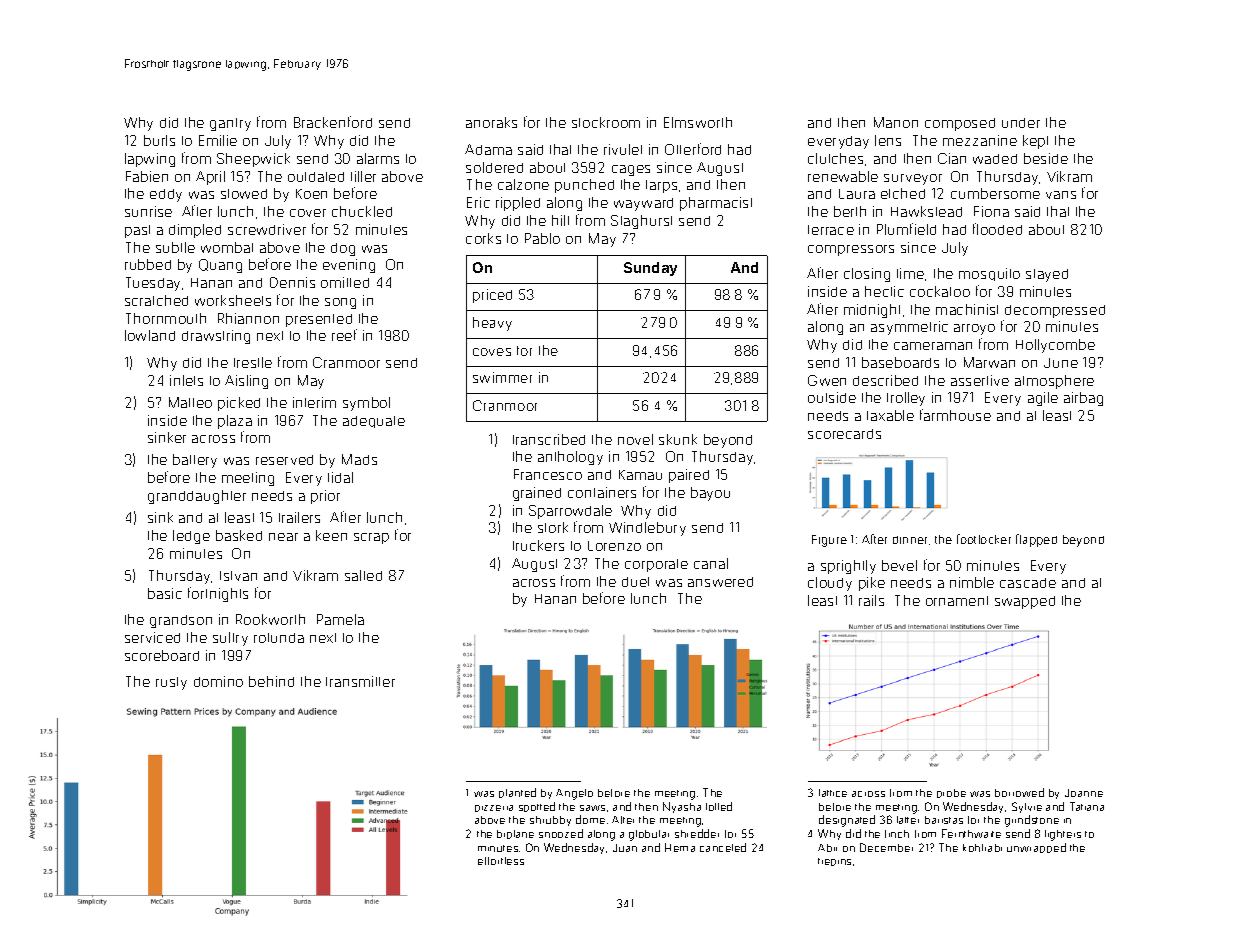  I want to click on vans, so click(1061, 195).
